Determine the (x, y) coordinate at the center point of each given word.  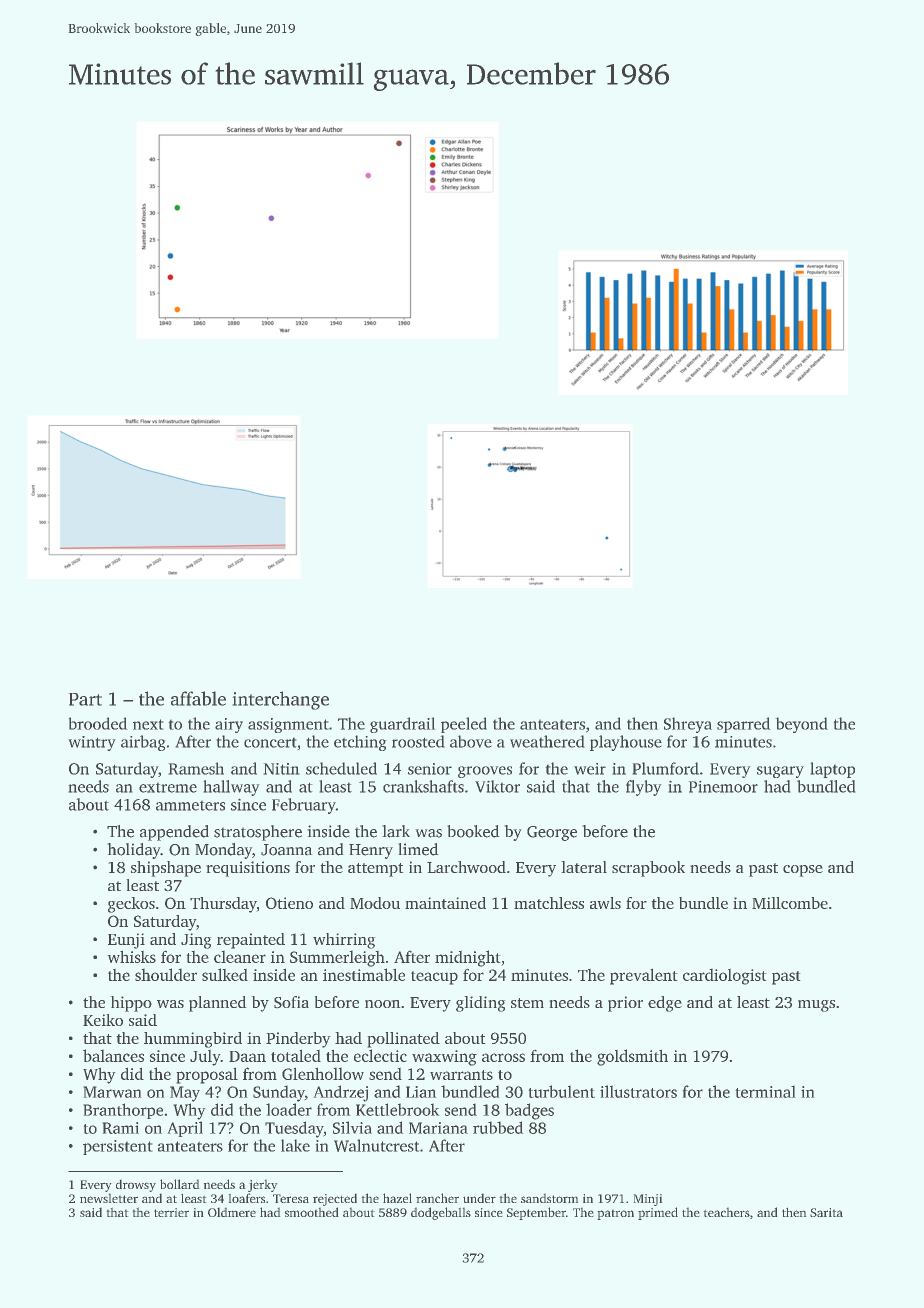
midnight (467, 958)
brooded (98, 723)
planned (217, 1004)
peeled (464, 725)
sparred (743, 725)
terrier (171, 1212)
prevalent (643, 977)
